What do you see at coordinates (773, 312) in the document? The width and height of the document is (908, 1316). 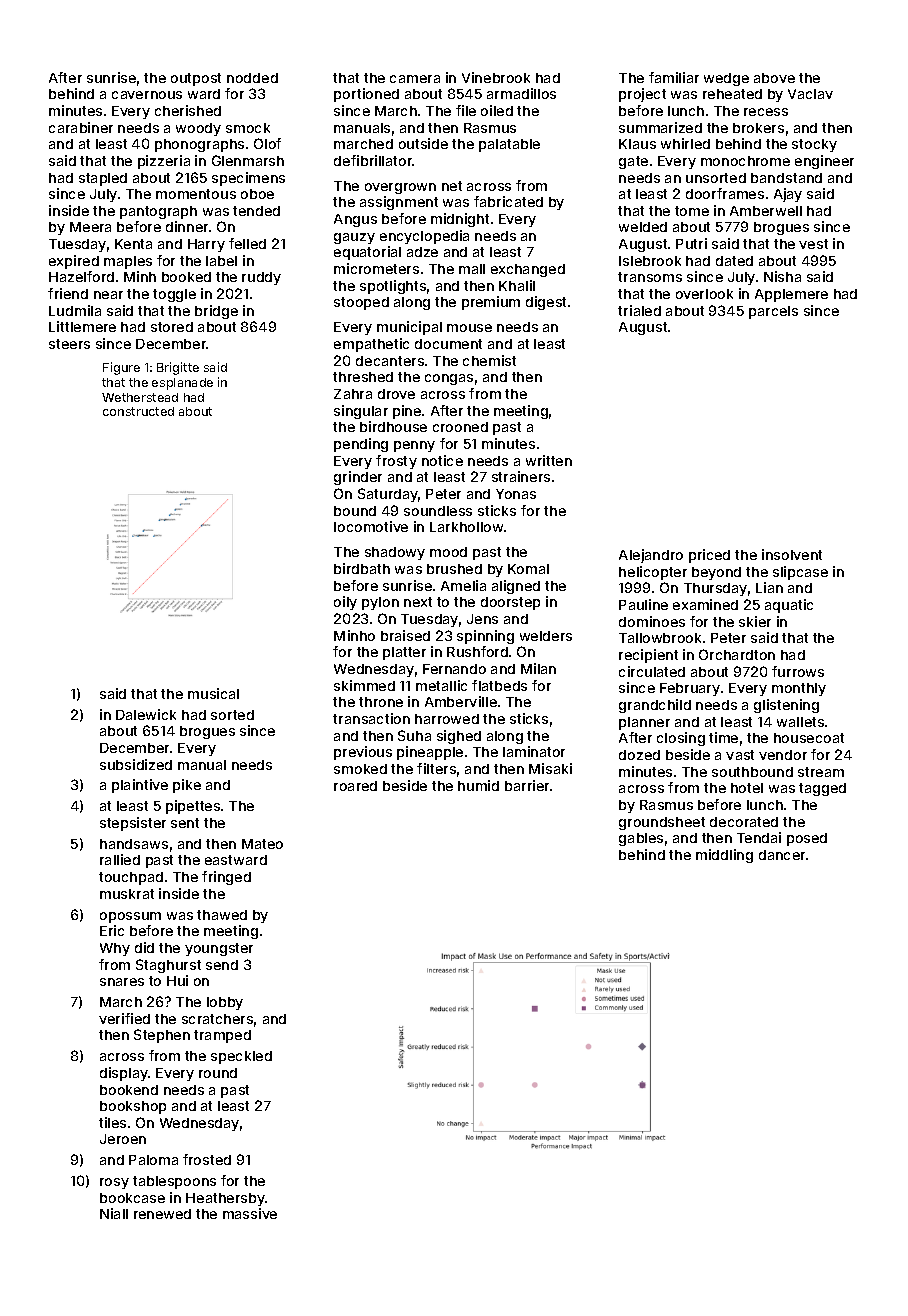 I see `parcels` at bounding box center [773, 312].
